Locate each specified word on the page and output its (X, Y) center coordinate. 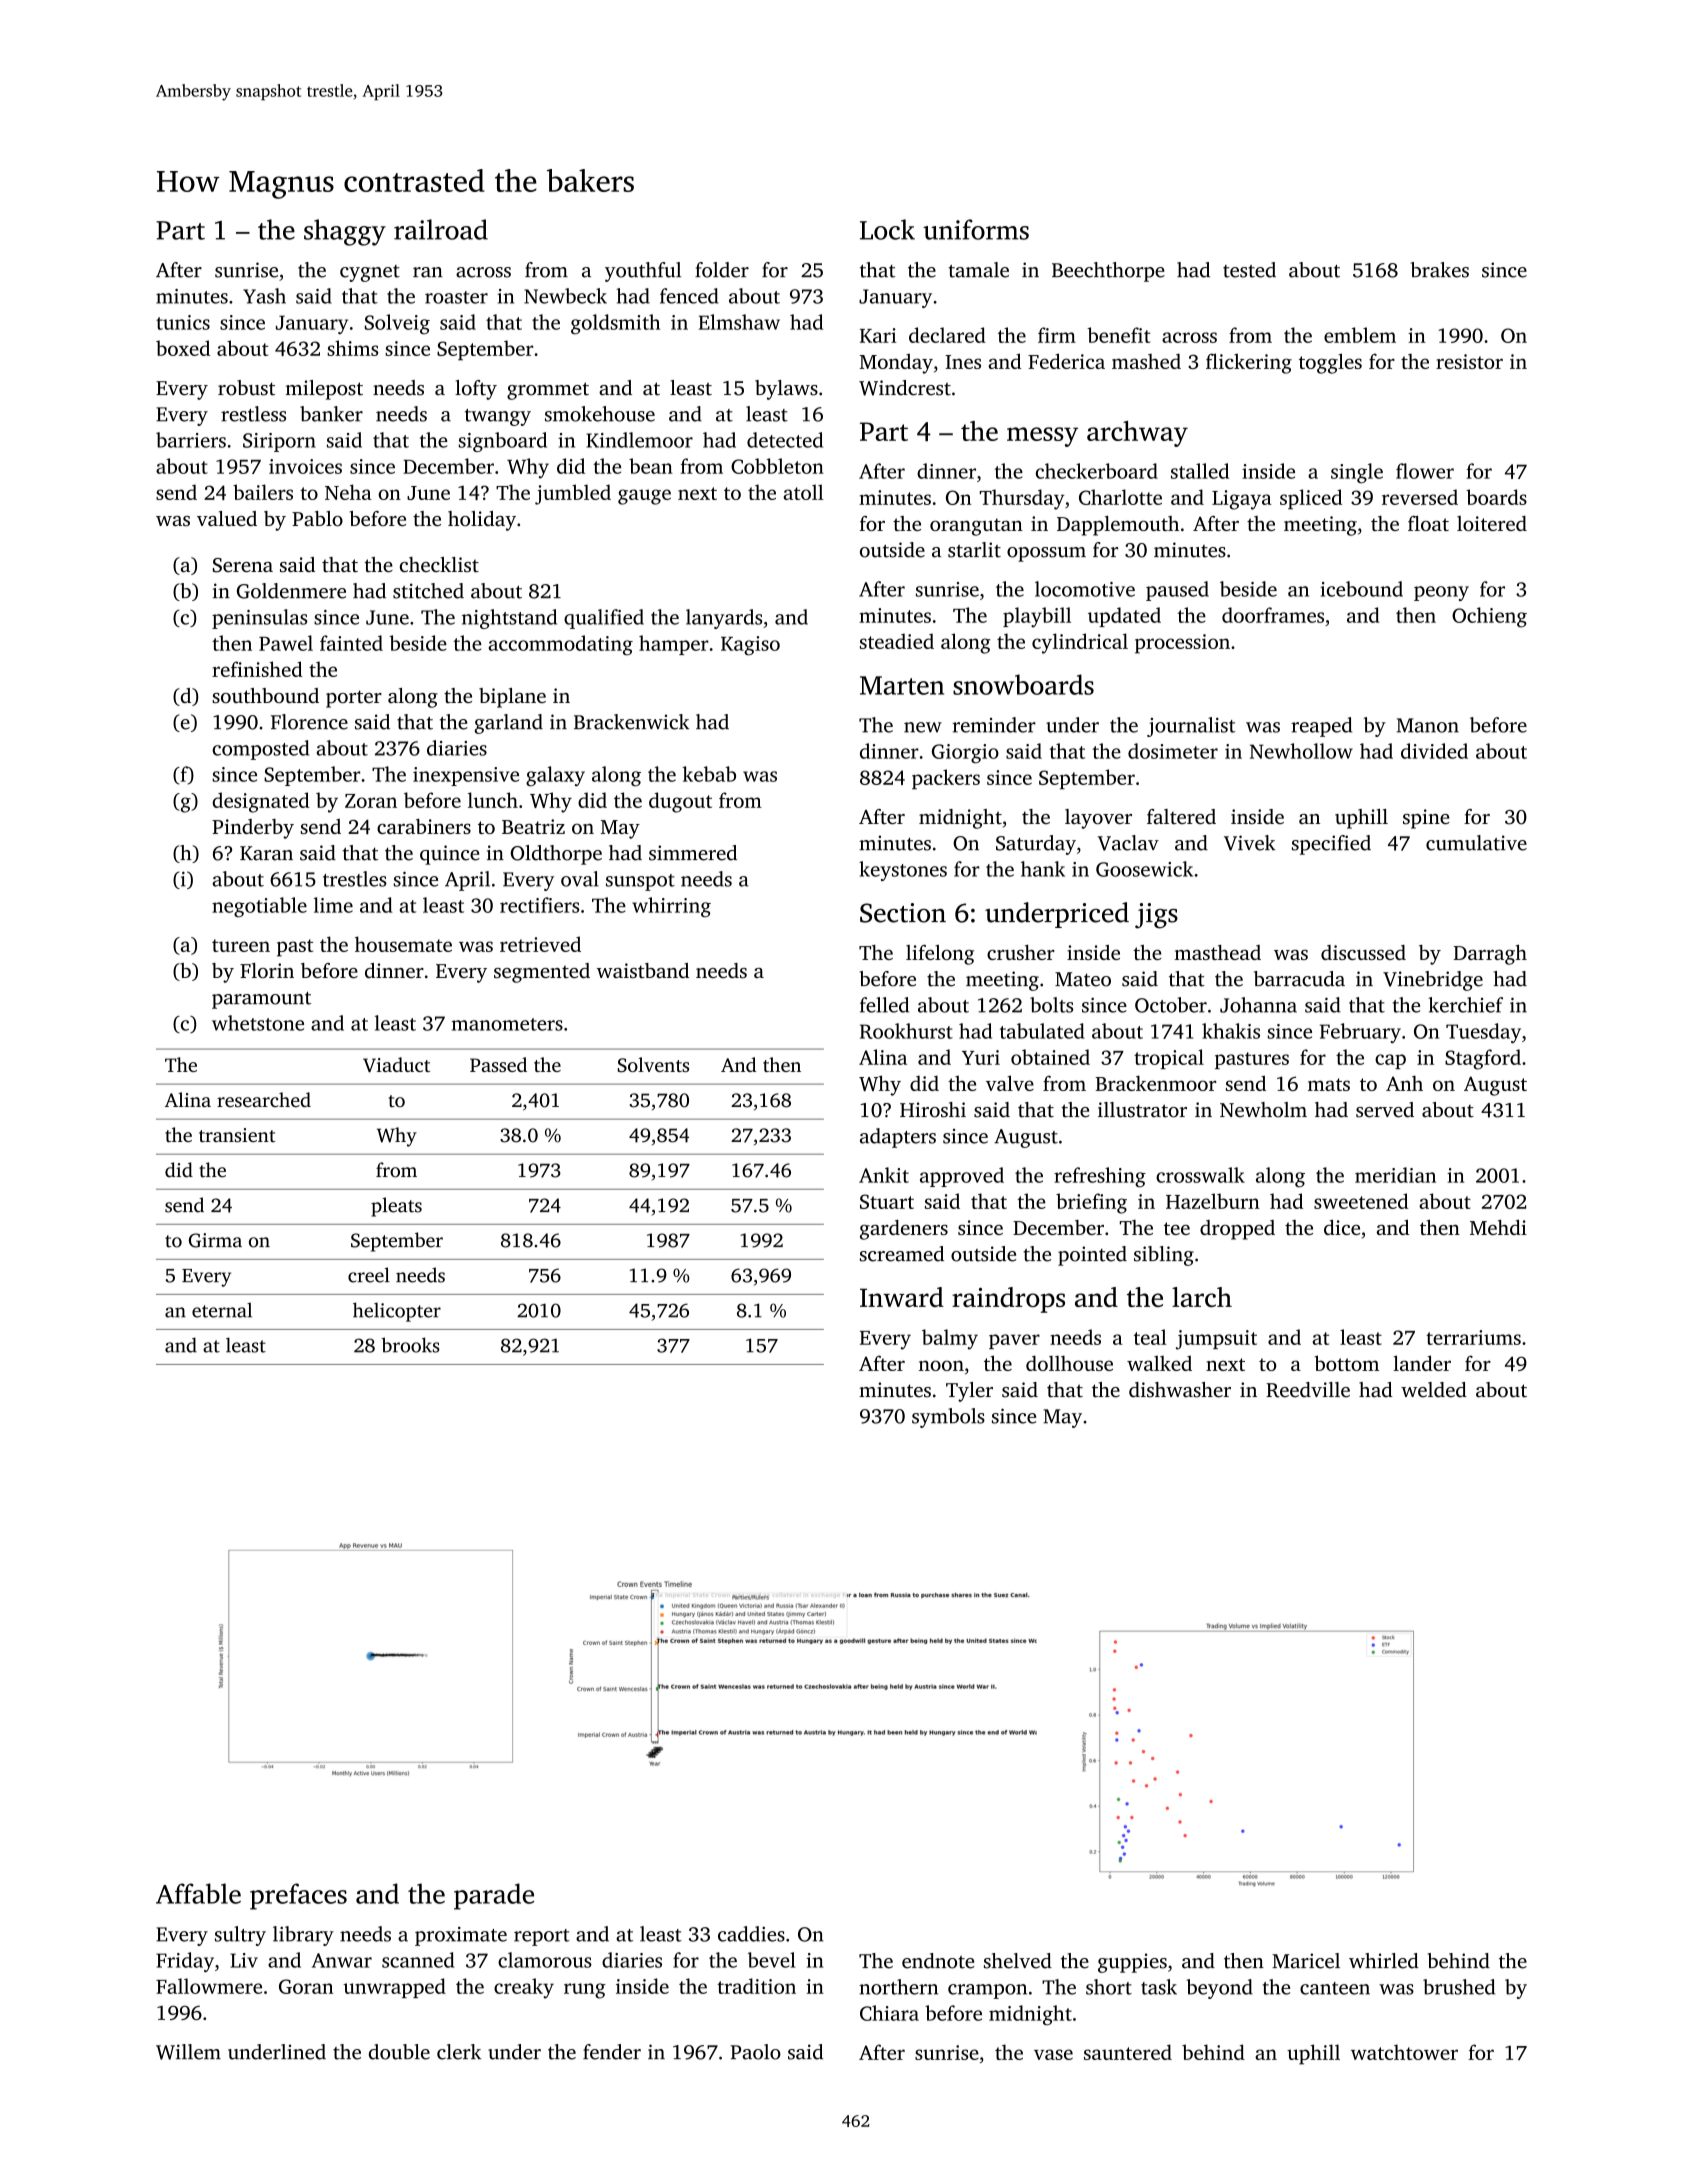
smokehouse (600, 414)
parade (494, 1896)
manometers (507, 1024)
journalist (1191, 727)
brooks (410, 1345)
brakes (1440, 270)
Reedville (1308, 1390)
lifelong (940, 955)
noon (941, 1365)
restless (253, 414)
